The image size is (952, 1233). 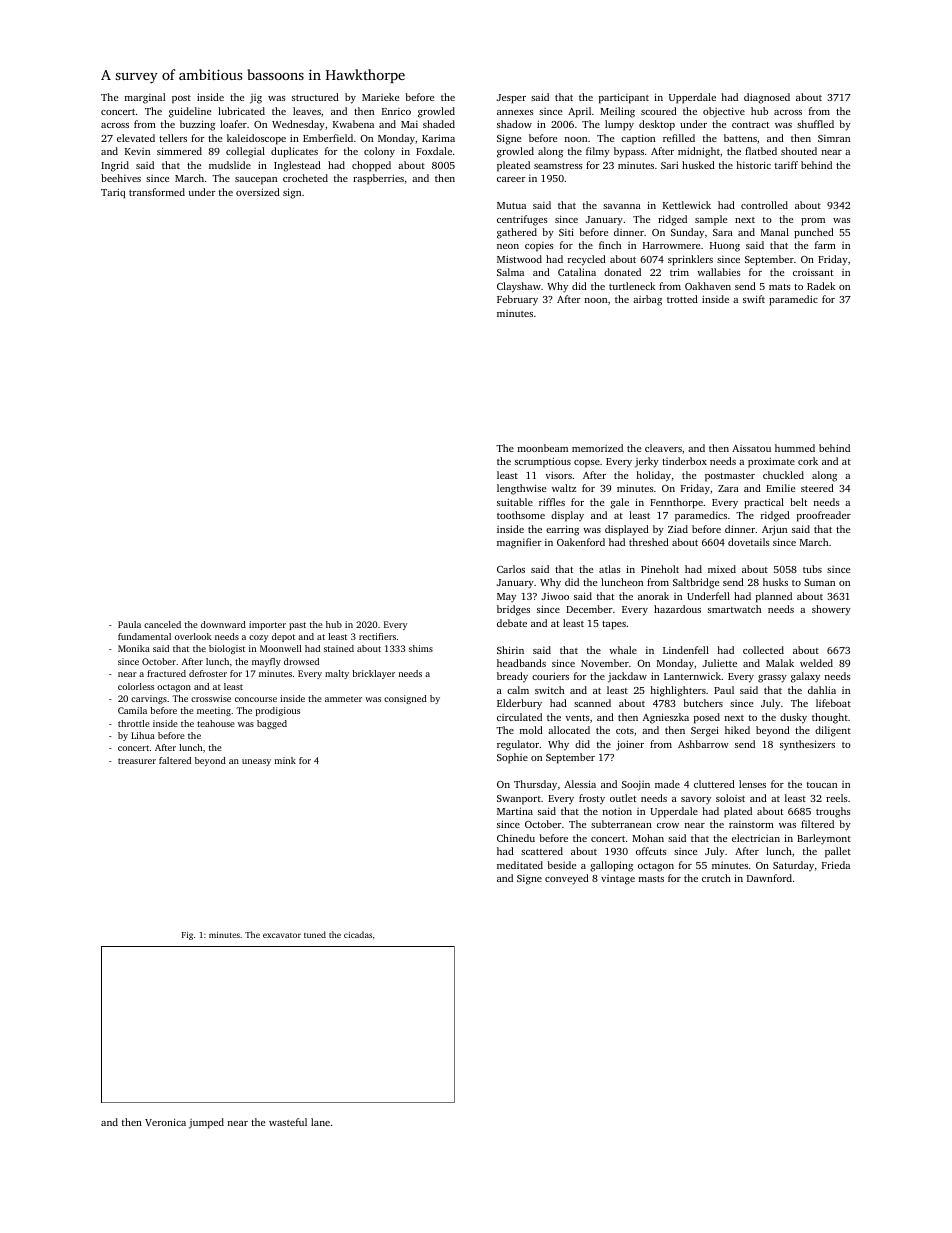 What do you see at coordinates (285, 760) in the screenshot?
I see `mink` at bounding box center [285, 760].
